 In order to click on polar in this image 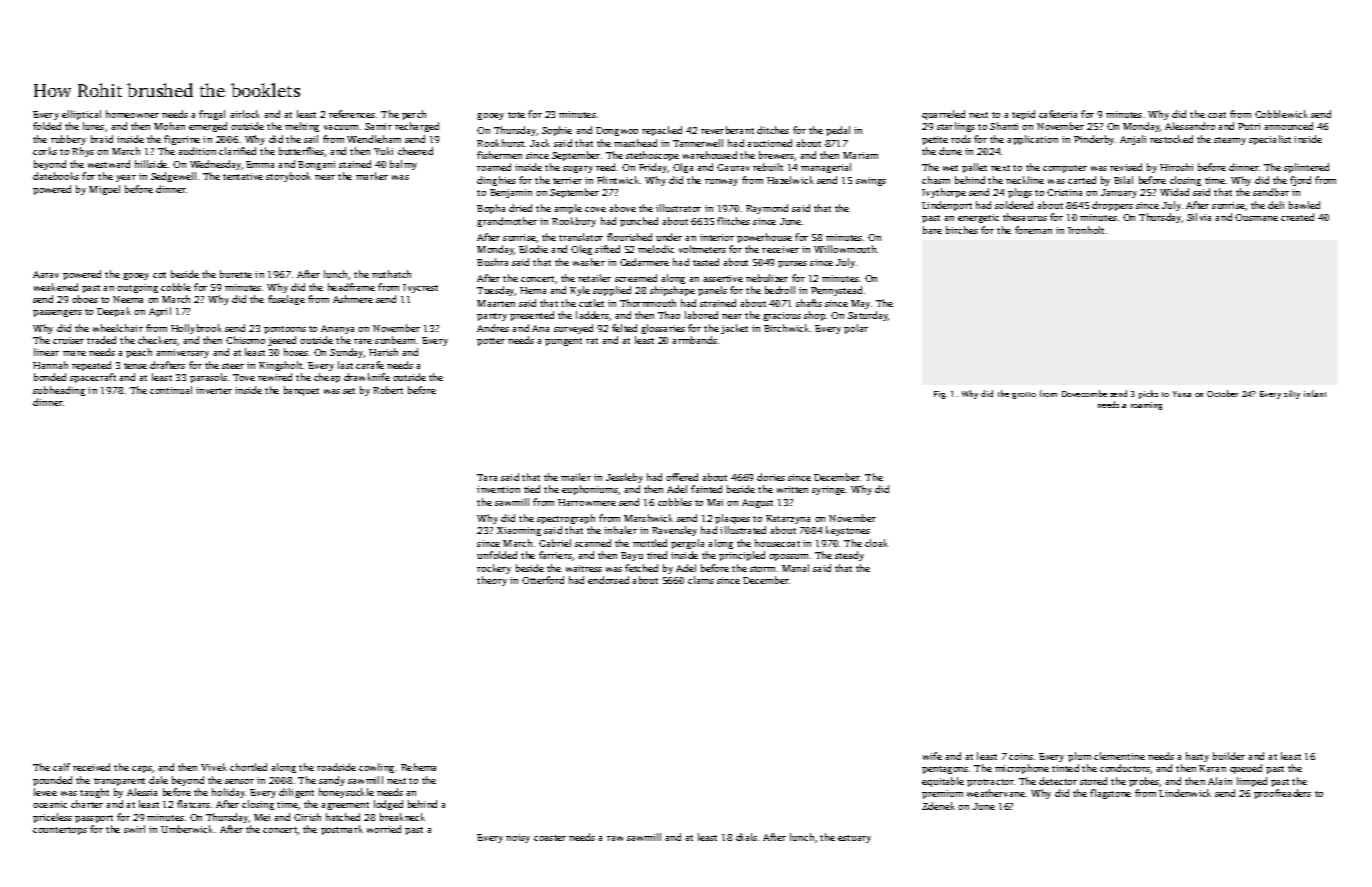, I will do `click(856, 329)`.
